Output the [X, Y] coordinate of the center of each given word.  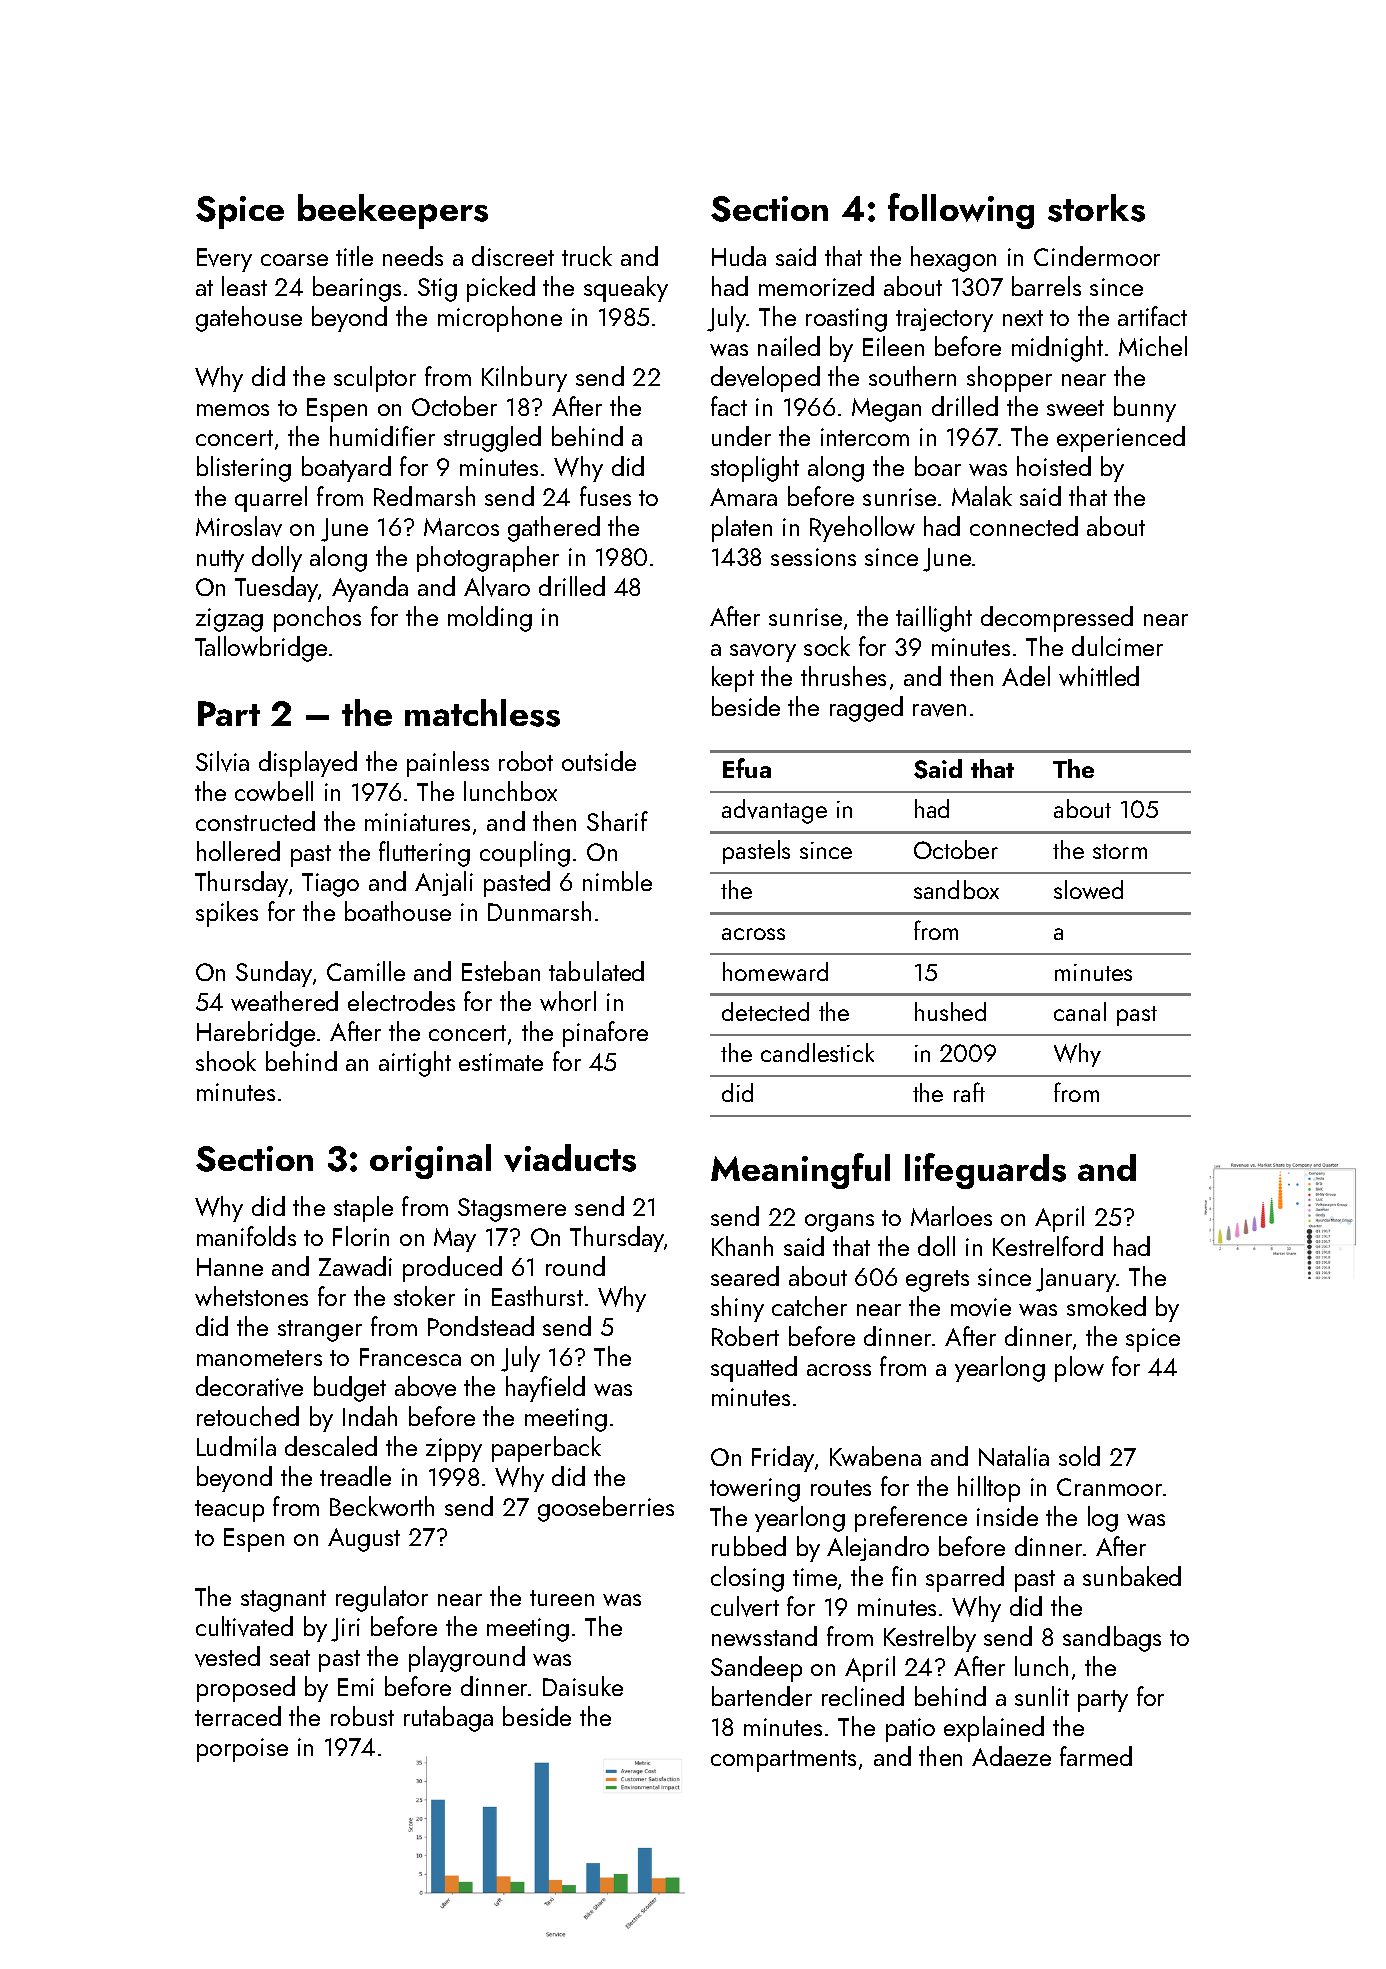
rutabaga [448, 1719]
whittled [1099, 676]
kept [733, 679]
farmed [1096, 1756]
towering [755, 1490]
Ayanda [370, 589]
